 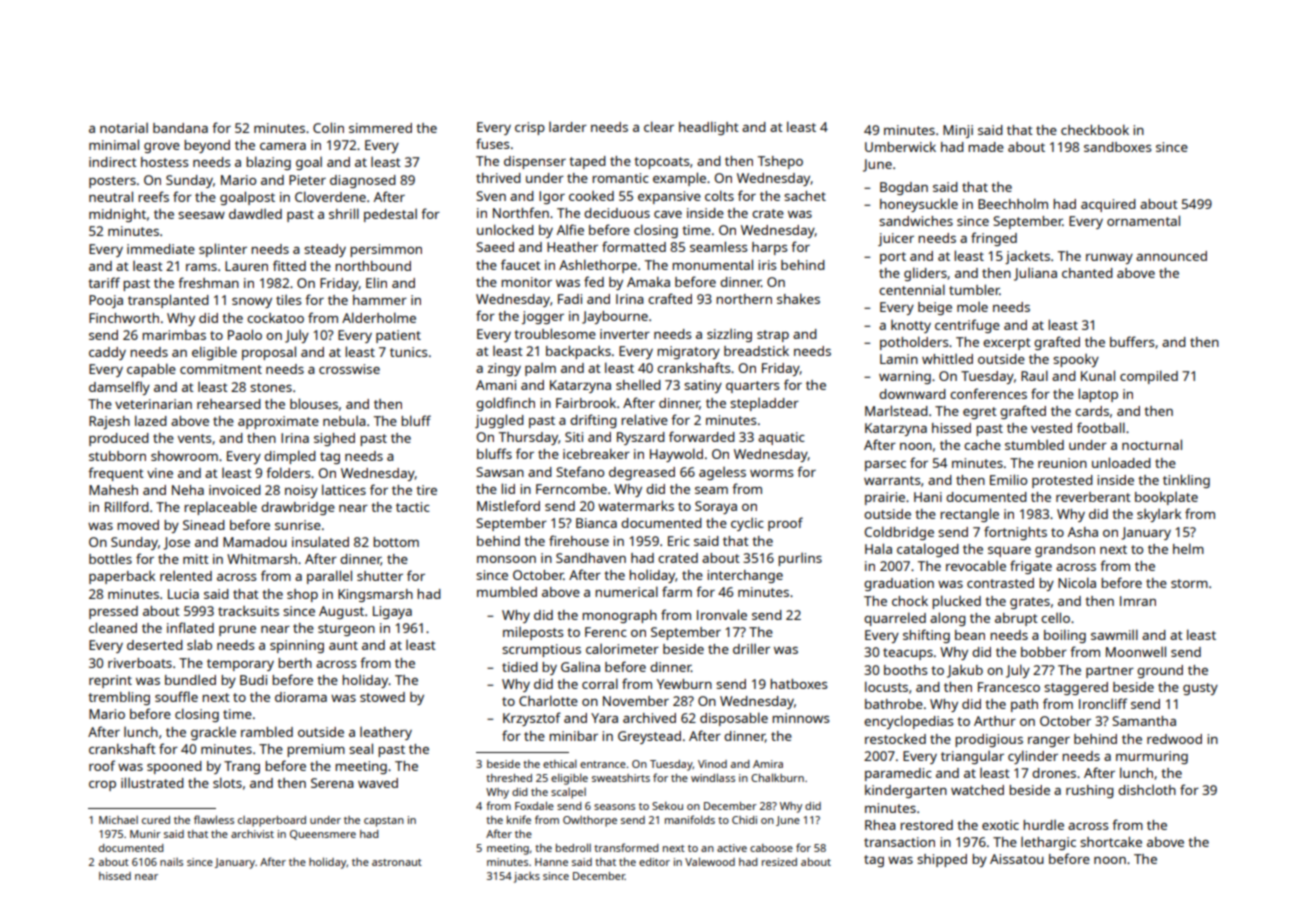 What do you see at coordinates (896, 410) in the document?
I see `Marlstead` at bounding box center [896, 410].
